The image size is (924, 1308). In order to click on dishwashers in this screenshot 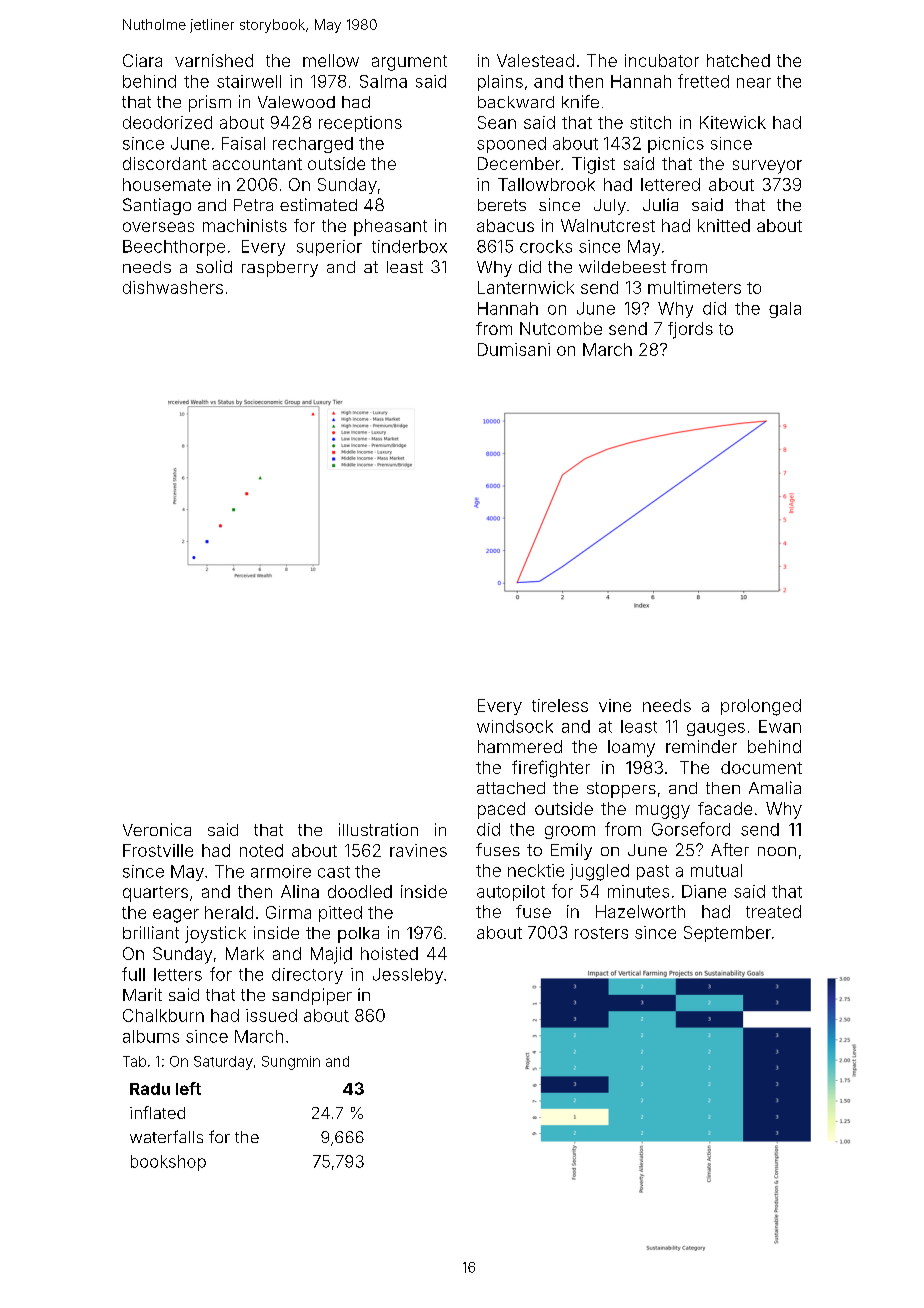, I will do `click(173, 287)`.
